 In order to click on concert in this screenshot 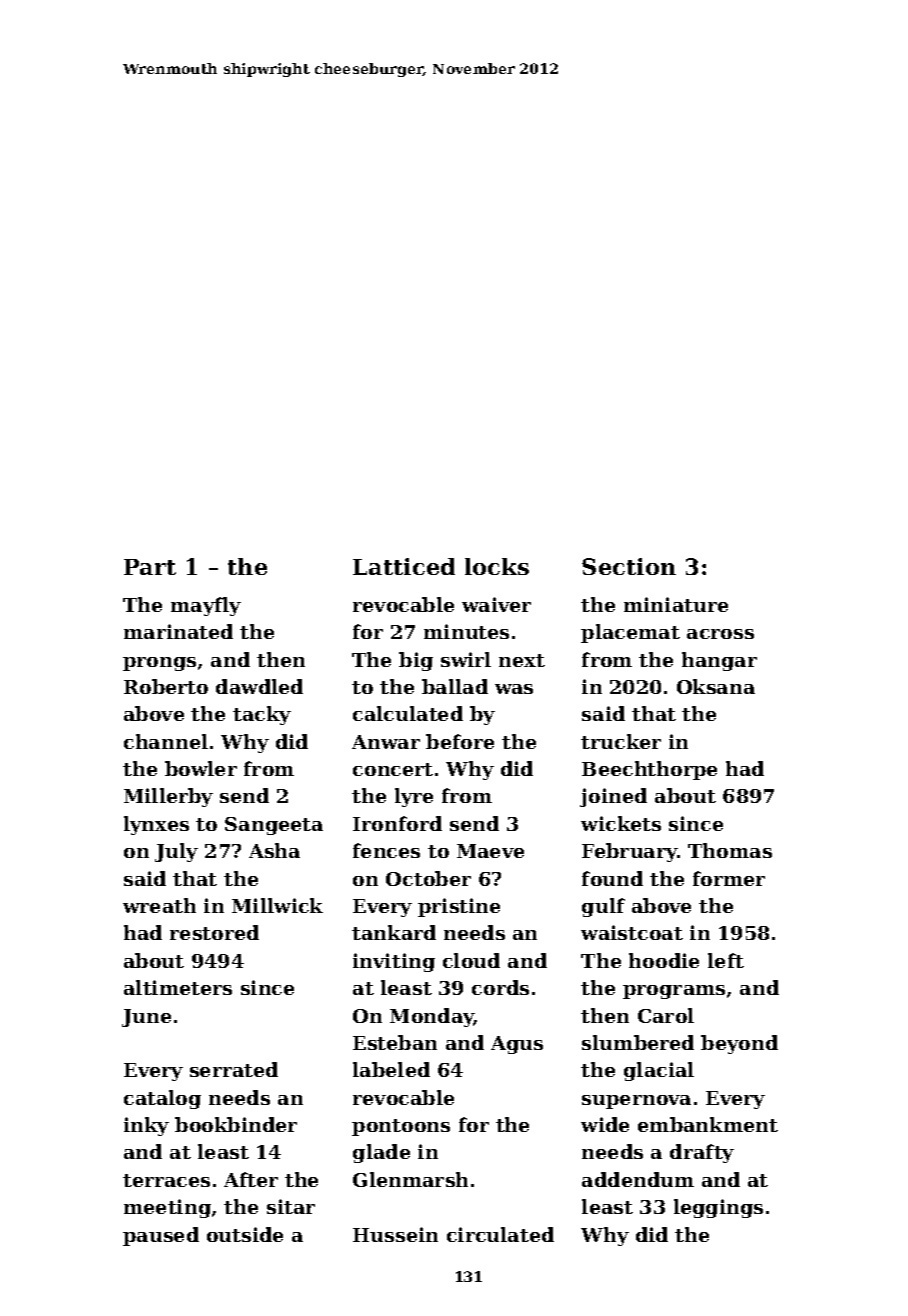, I will do `click(393, 769)`.
